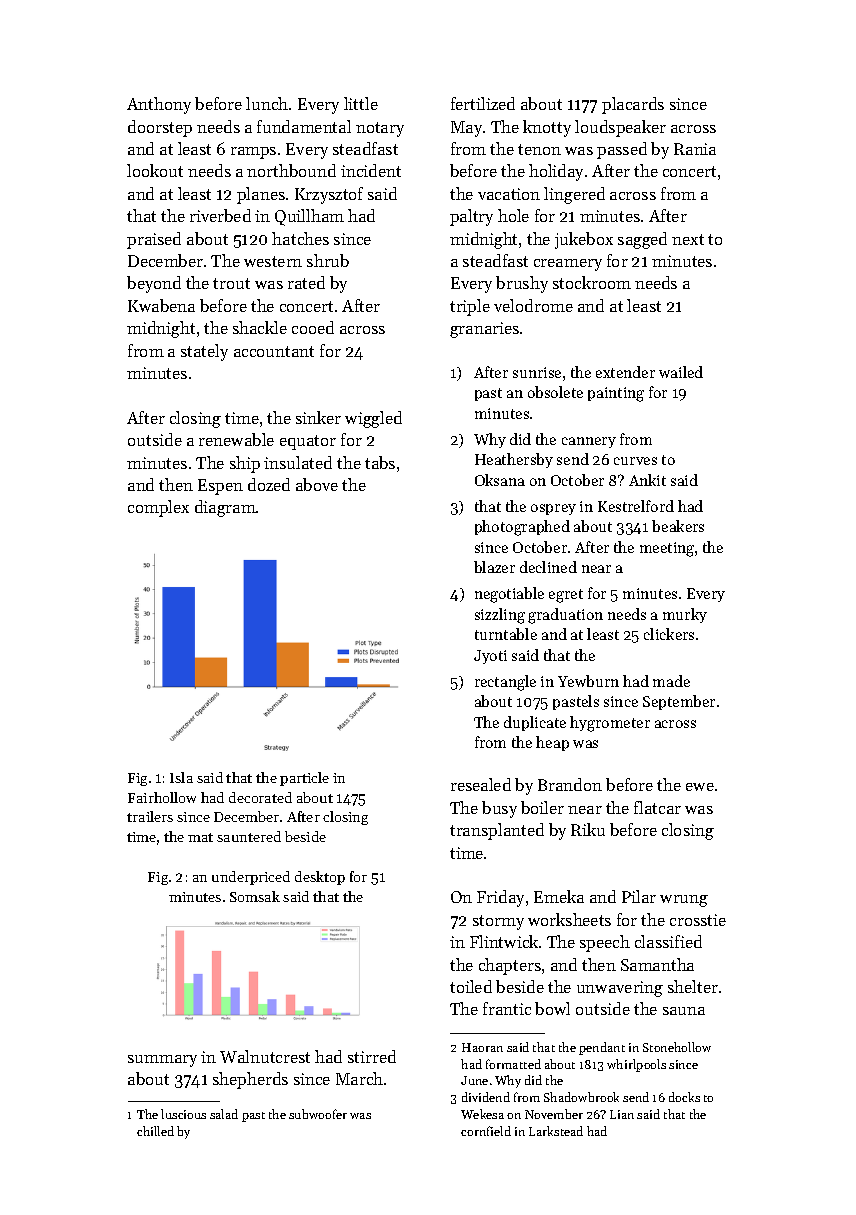 This image has height=1215, width=856. What do you see at coordinates (481, 784) in the image?
I see `resealed` at bounding box center [481, 784].
